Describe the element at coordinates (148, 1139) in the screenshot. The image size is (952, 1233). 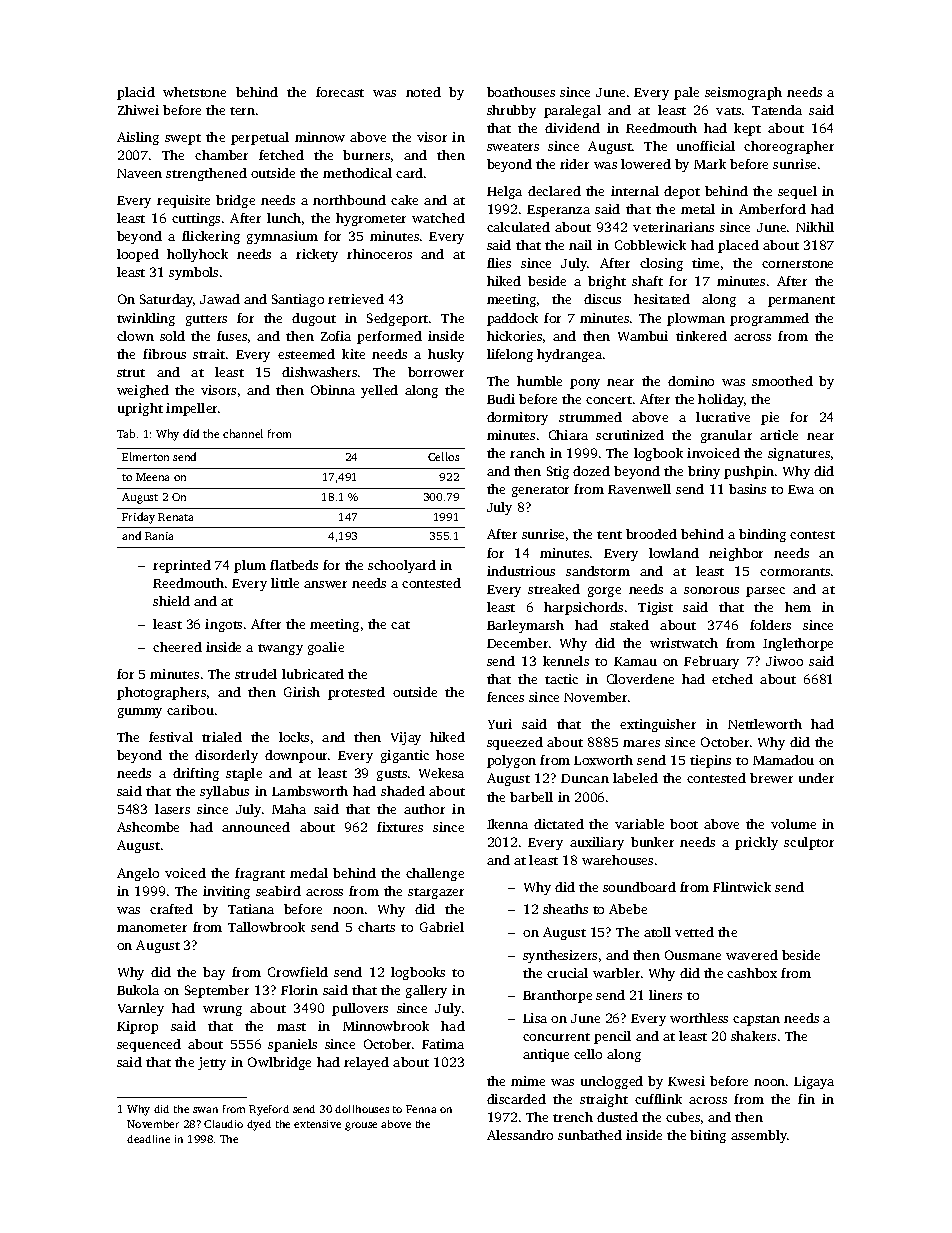
I see `deadline` at that location.
